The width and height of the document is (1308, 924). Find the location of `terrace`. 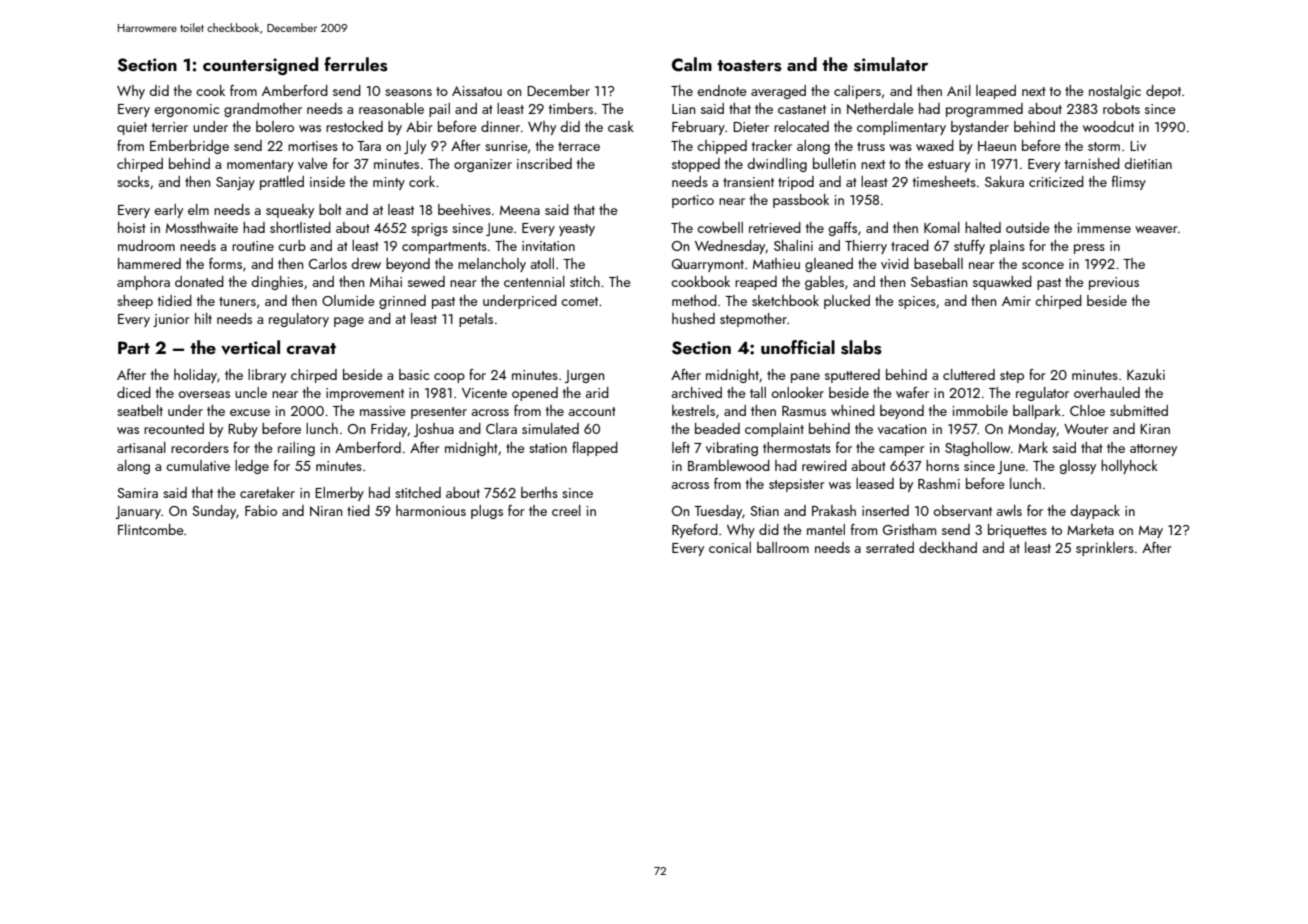

terrace is located at coordinates (579, 146).
